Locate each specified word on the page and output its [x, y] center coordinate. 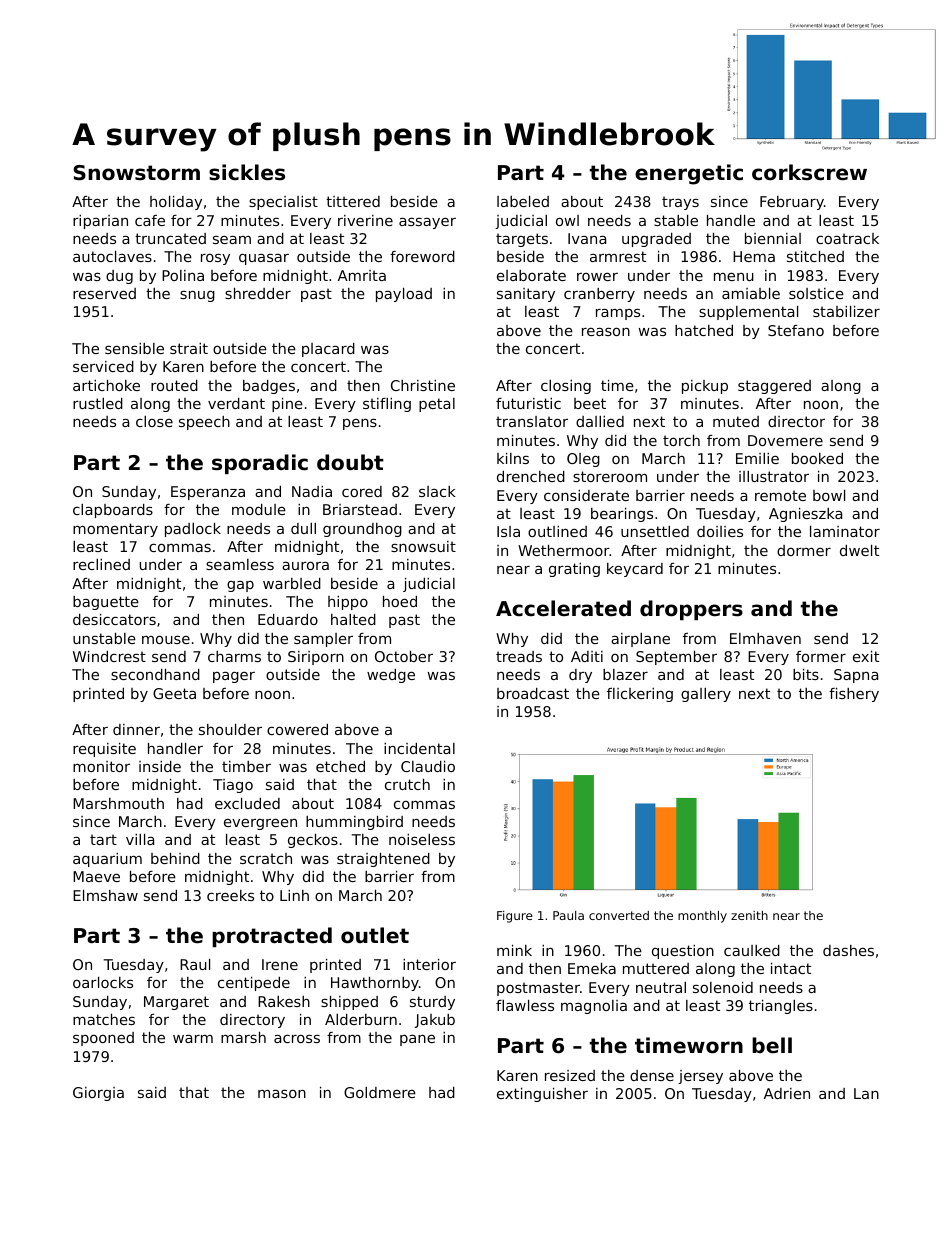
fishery [854, 695]
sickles [247, 172]
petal [437, 405]
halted [353, 619]
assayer [427, 223]
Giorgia [98, 1094]
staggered [774, 387]
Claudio [428, 766]
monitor [101, 766]
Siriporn [316, 658]
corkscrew [809, 172]
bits [806, 674]
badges [269, 387]
